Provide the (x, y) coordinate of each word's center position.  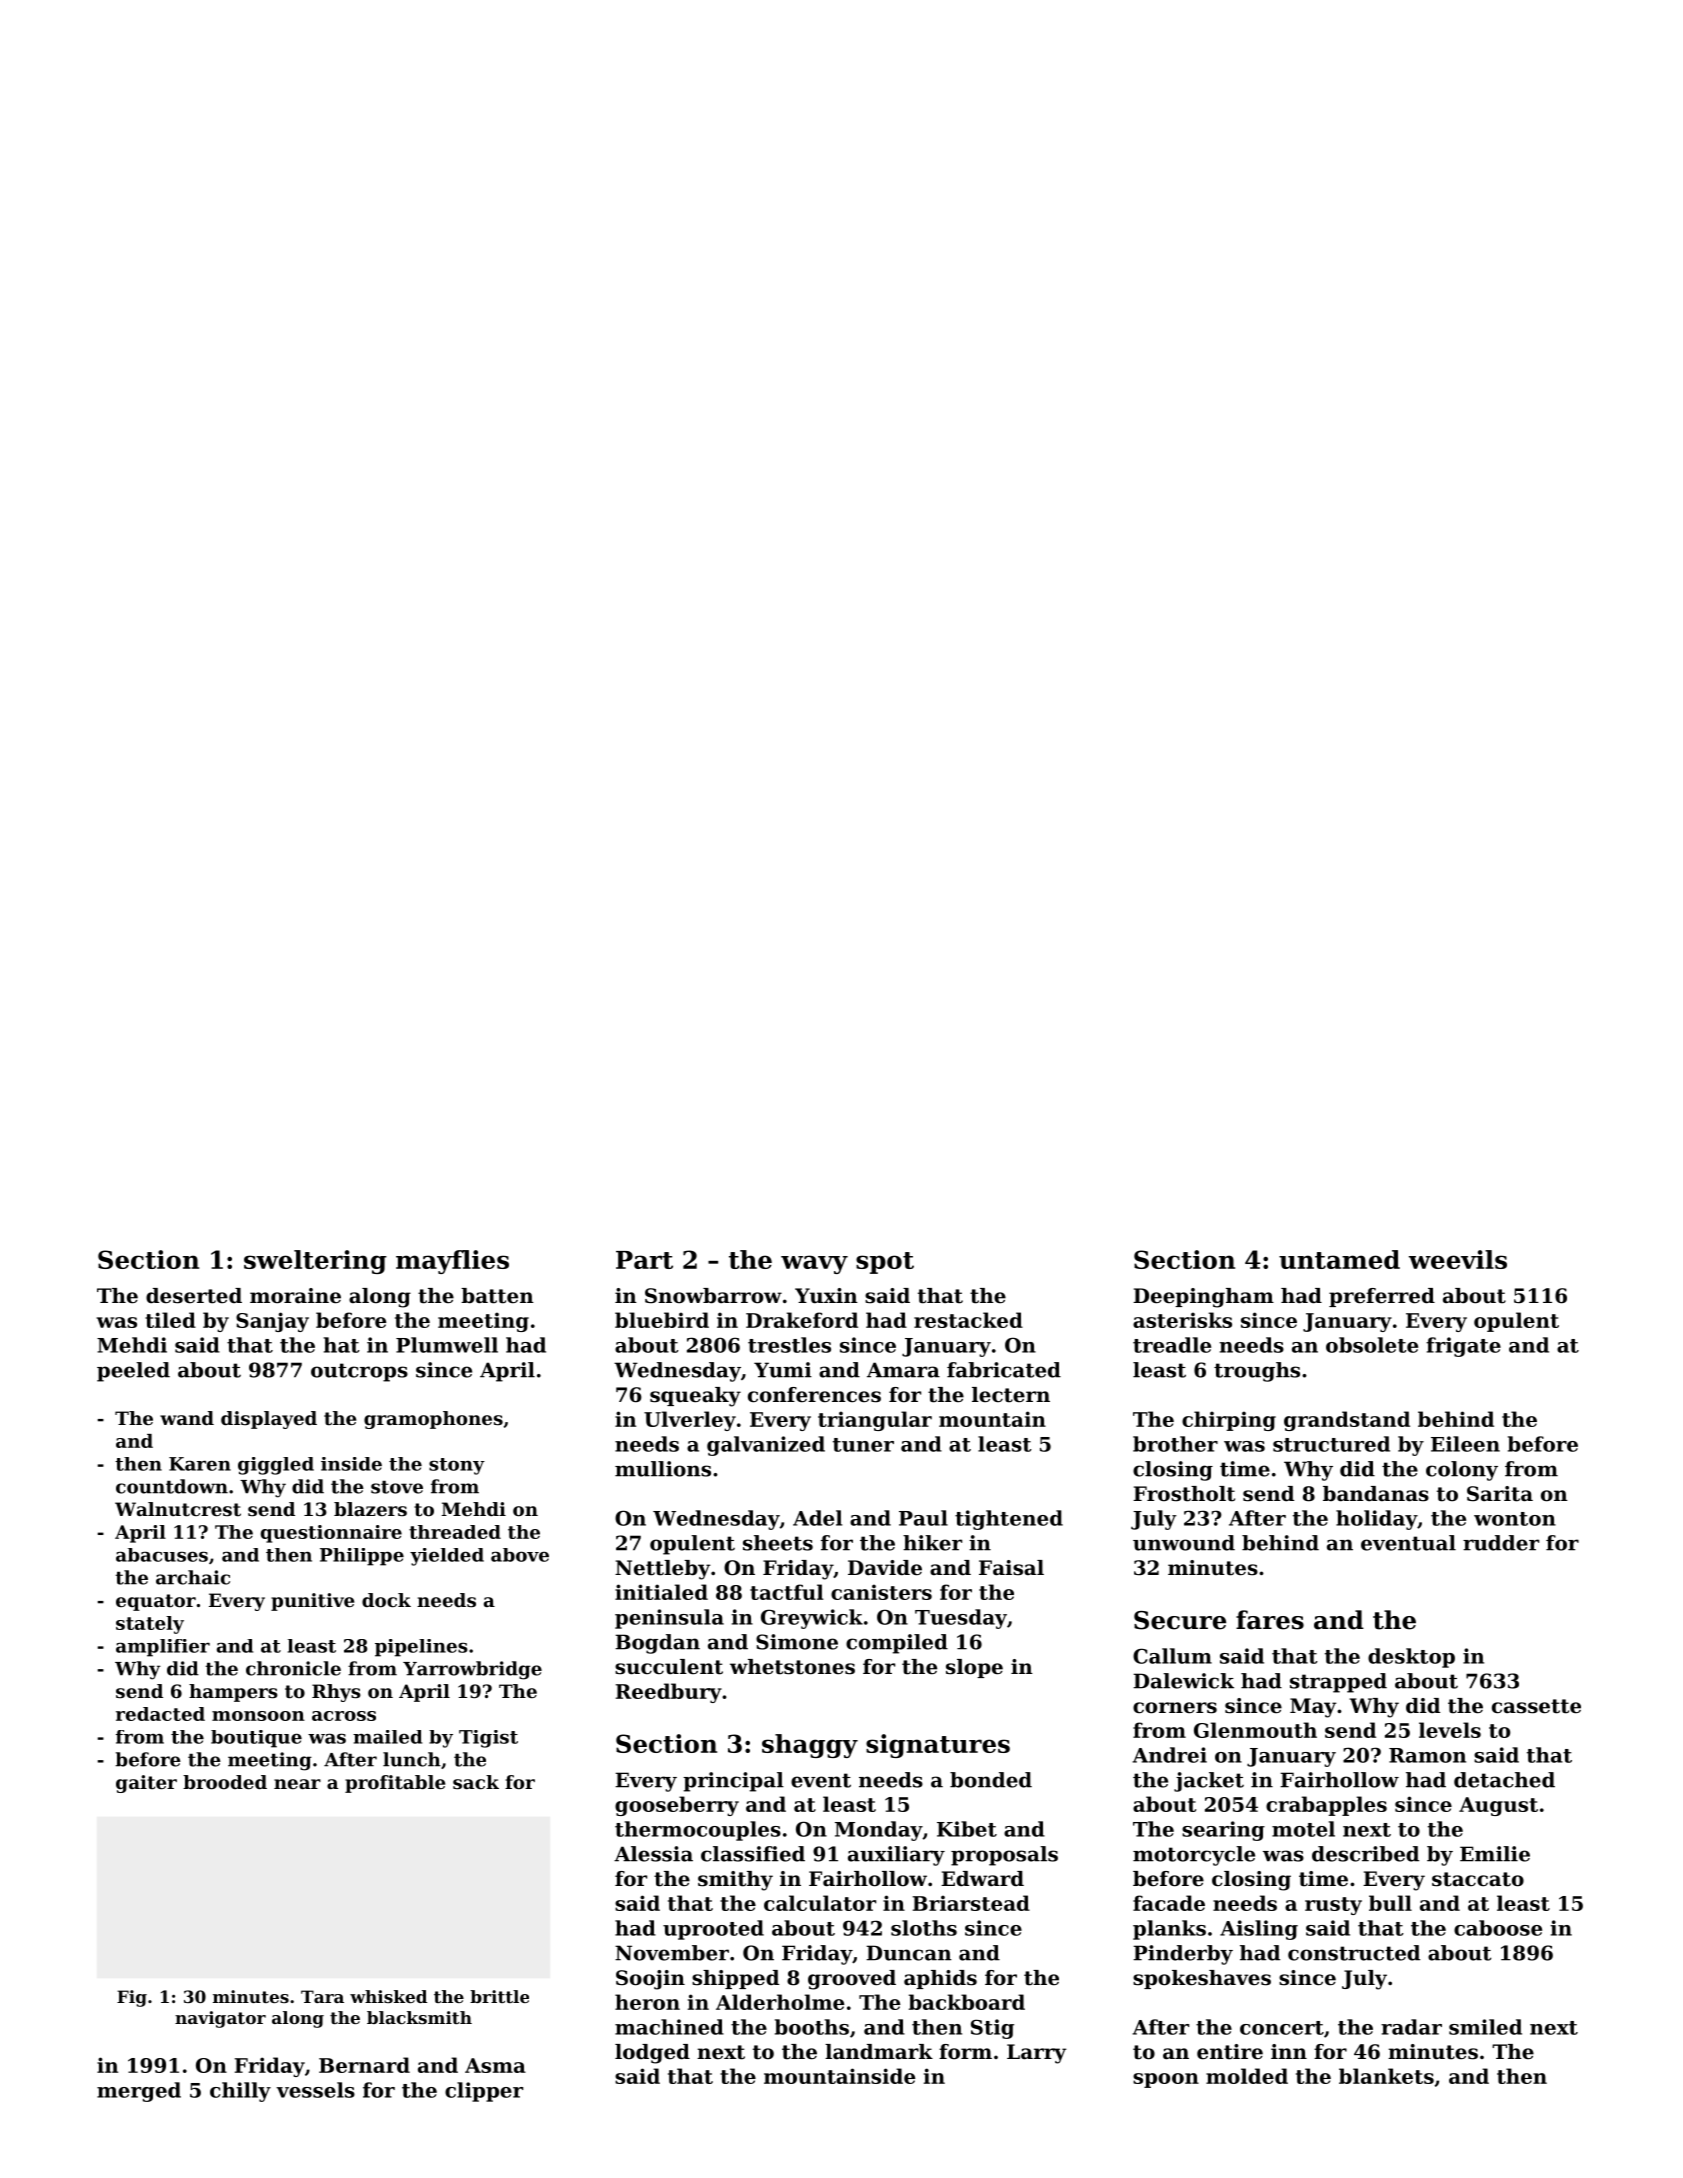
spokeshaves (1202, 1979)
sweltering (315, 1262)
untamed (1339, 1259)
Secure (1180, 1620)
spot (885, 1263)
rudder (1501, 1543)
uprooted (713, 1930)
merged (139, 2092)
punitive (312, 1602)
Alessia (653, 1854)
